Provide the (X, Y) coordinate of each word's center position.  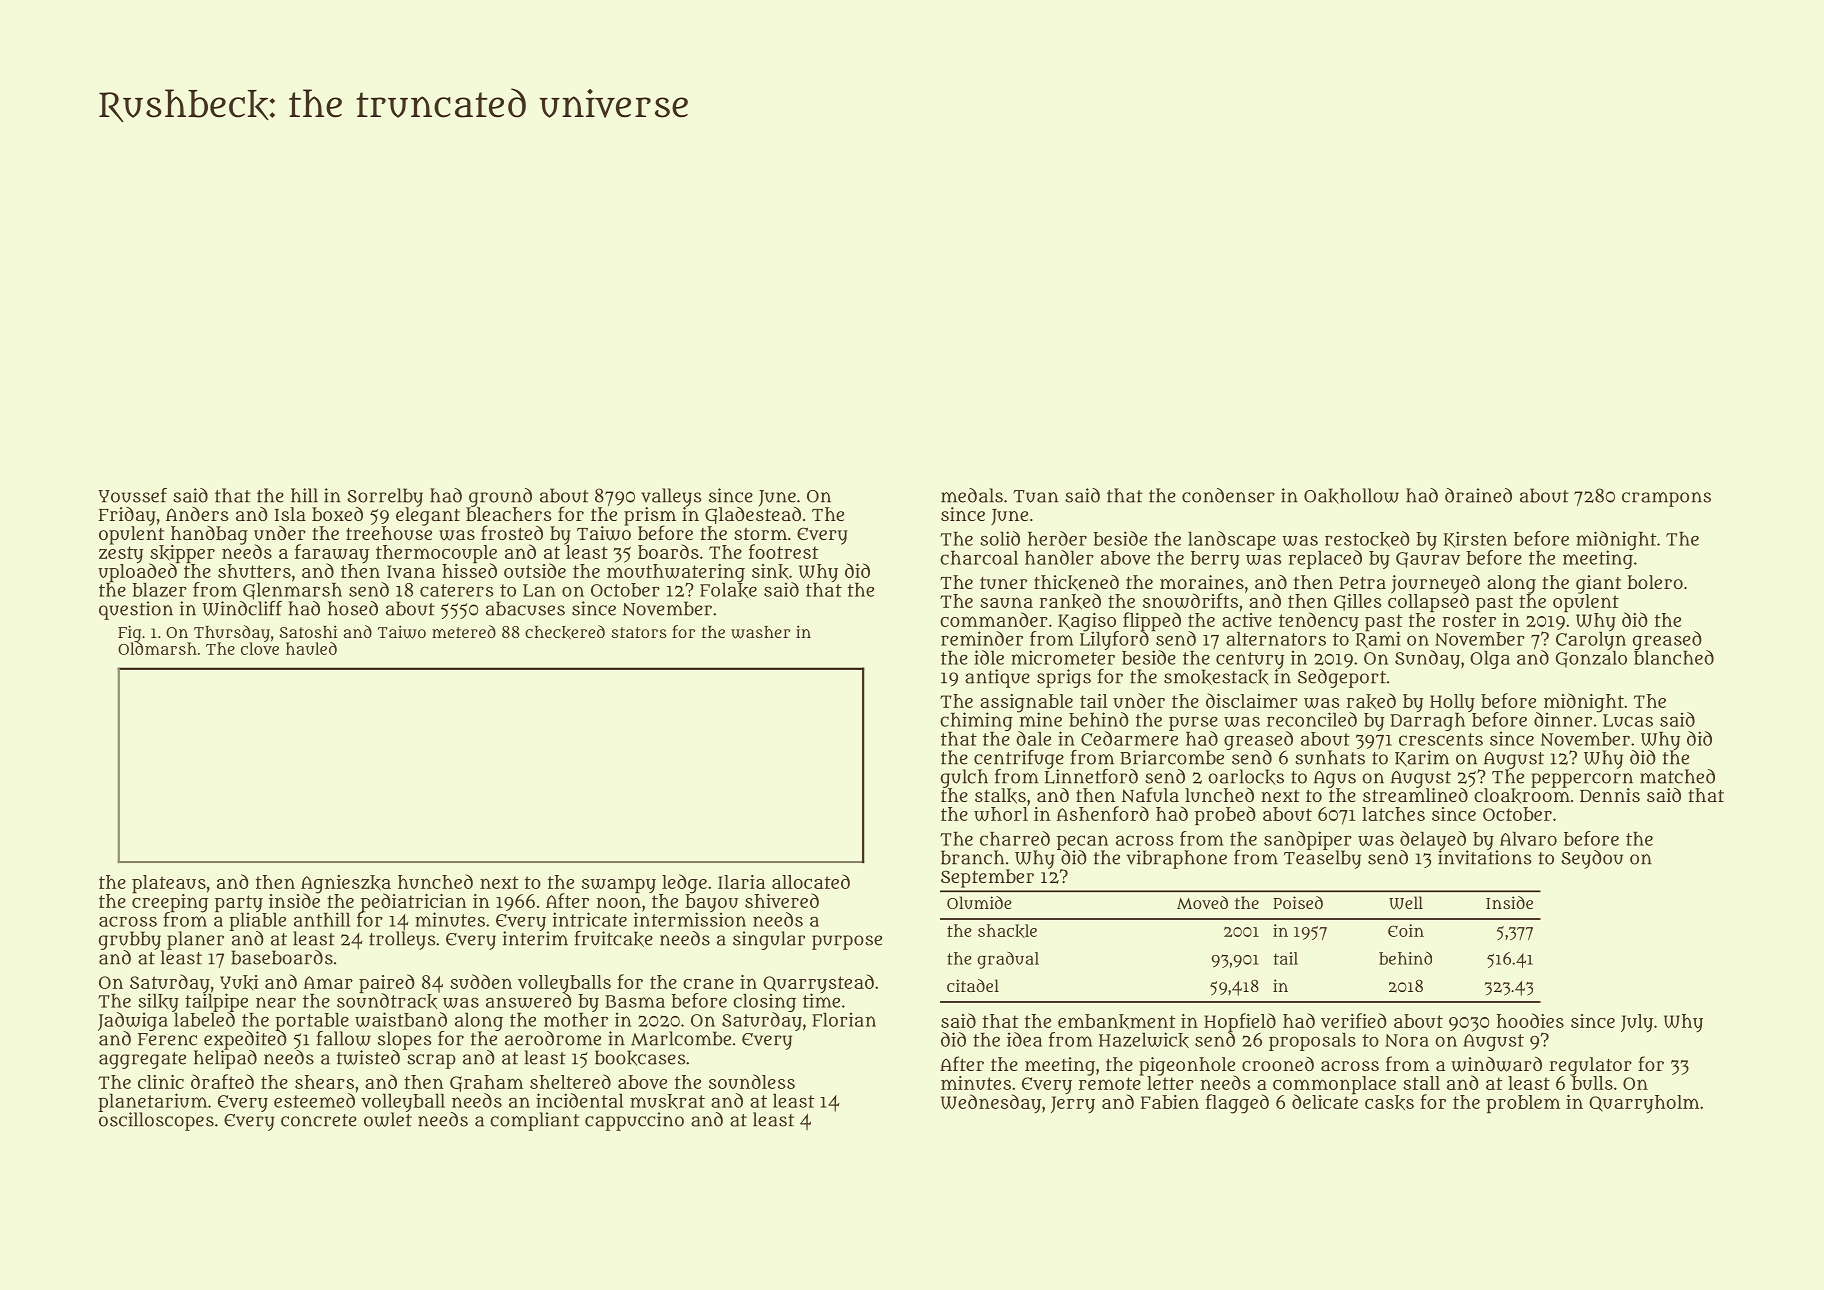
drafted (222, 1081)
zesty (121, 554)
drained (1478, 495)
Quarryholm (1644, 1104)
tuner (1003, 583)
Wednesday (991, 1103)
